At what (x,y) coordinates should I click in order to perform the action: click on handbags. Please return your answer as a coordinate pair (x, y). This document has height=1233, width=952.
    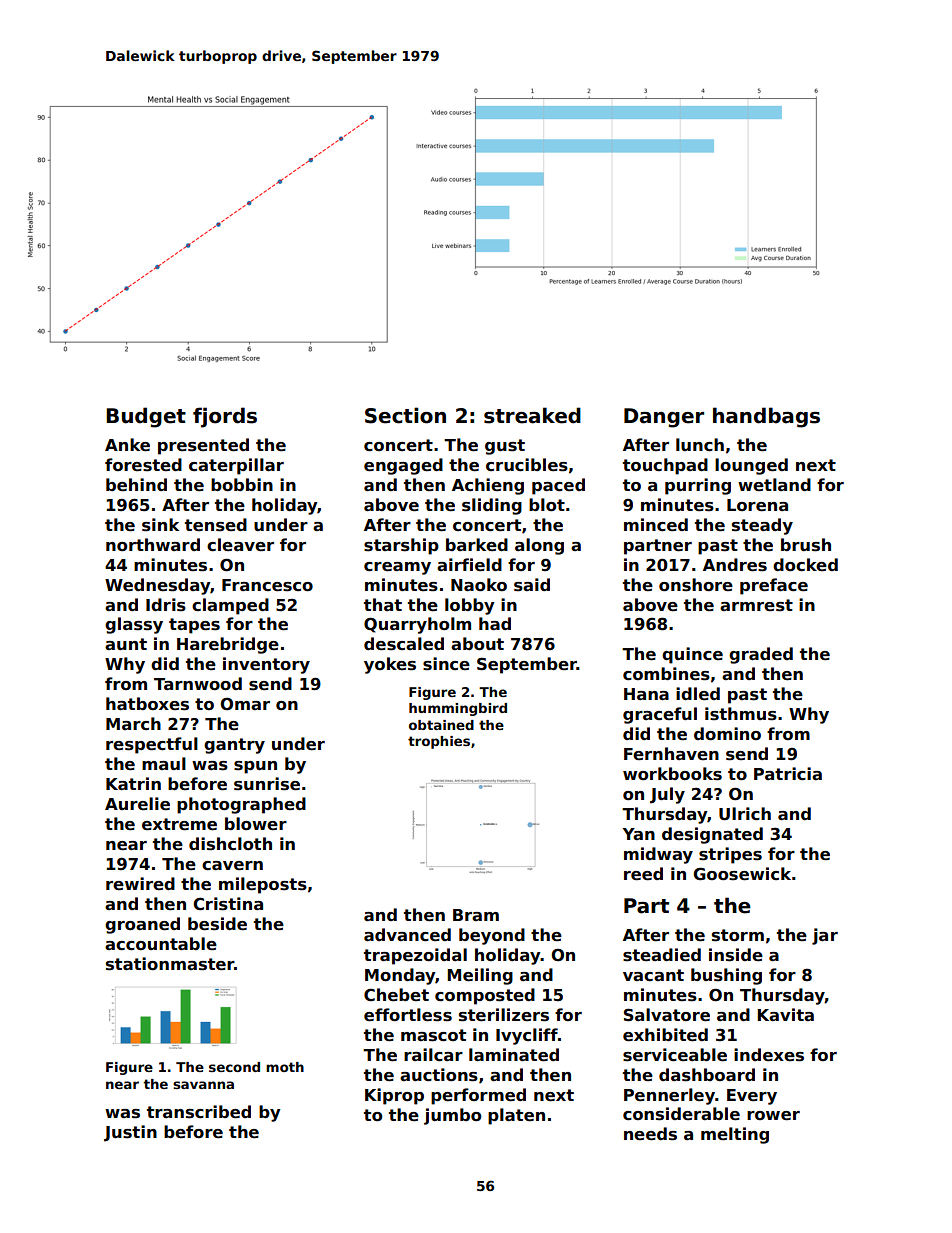
    Looking at the image, I should click on (766, 417).
